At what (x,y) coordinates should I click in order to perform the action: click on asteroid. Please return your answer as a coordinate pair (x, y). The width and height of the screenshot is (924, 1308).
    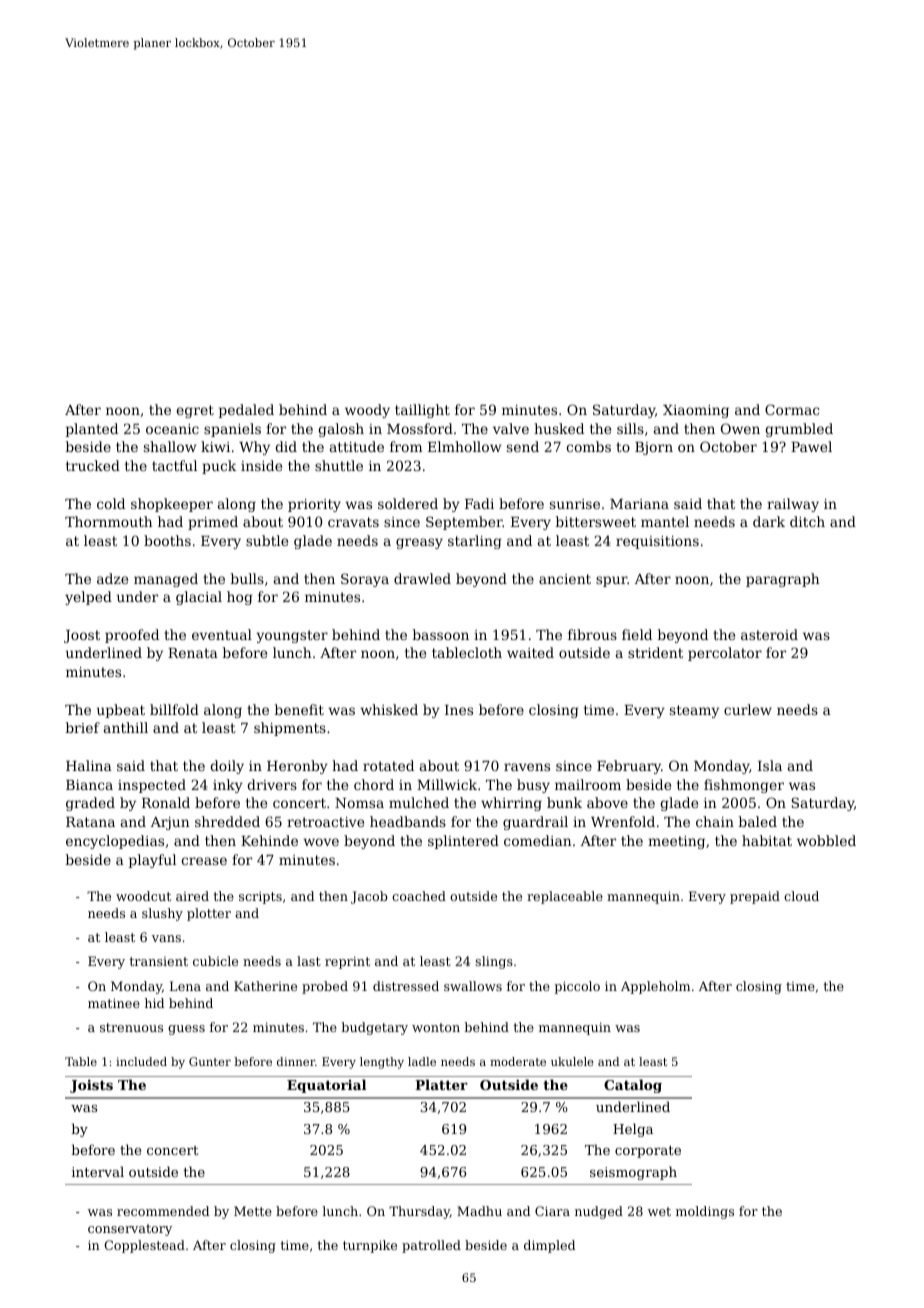
    Looking at the image, I should click on (769, 634).
